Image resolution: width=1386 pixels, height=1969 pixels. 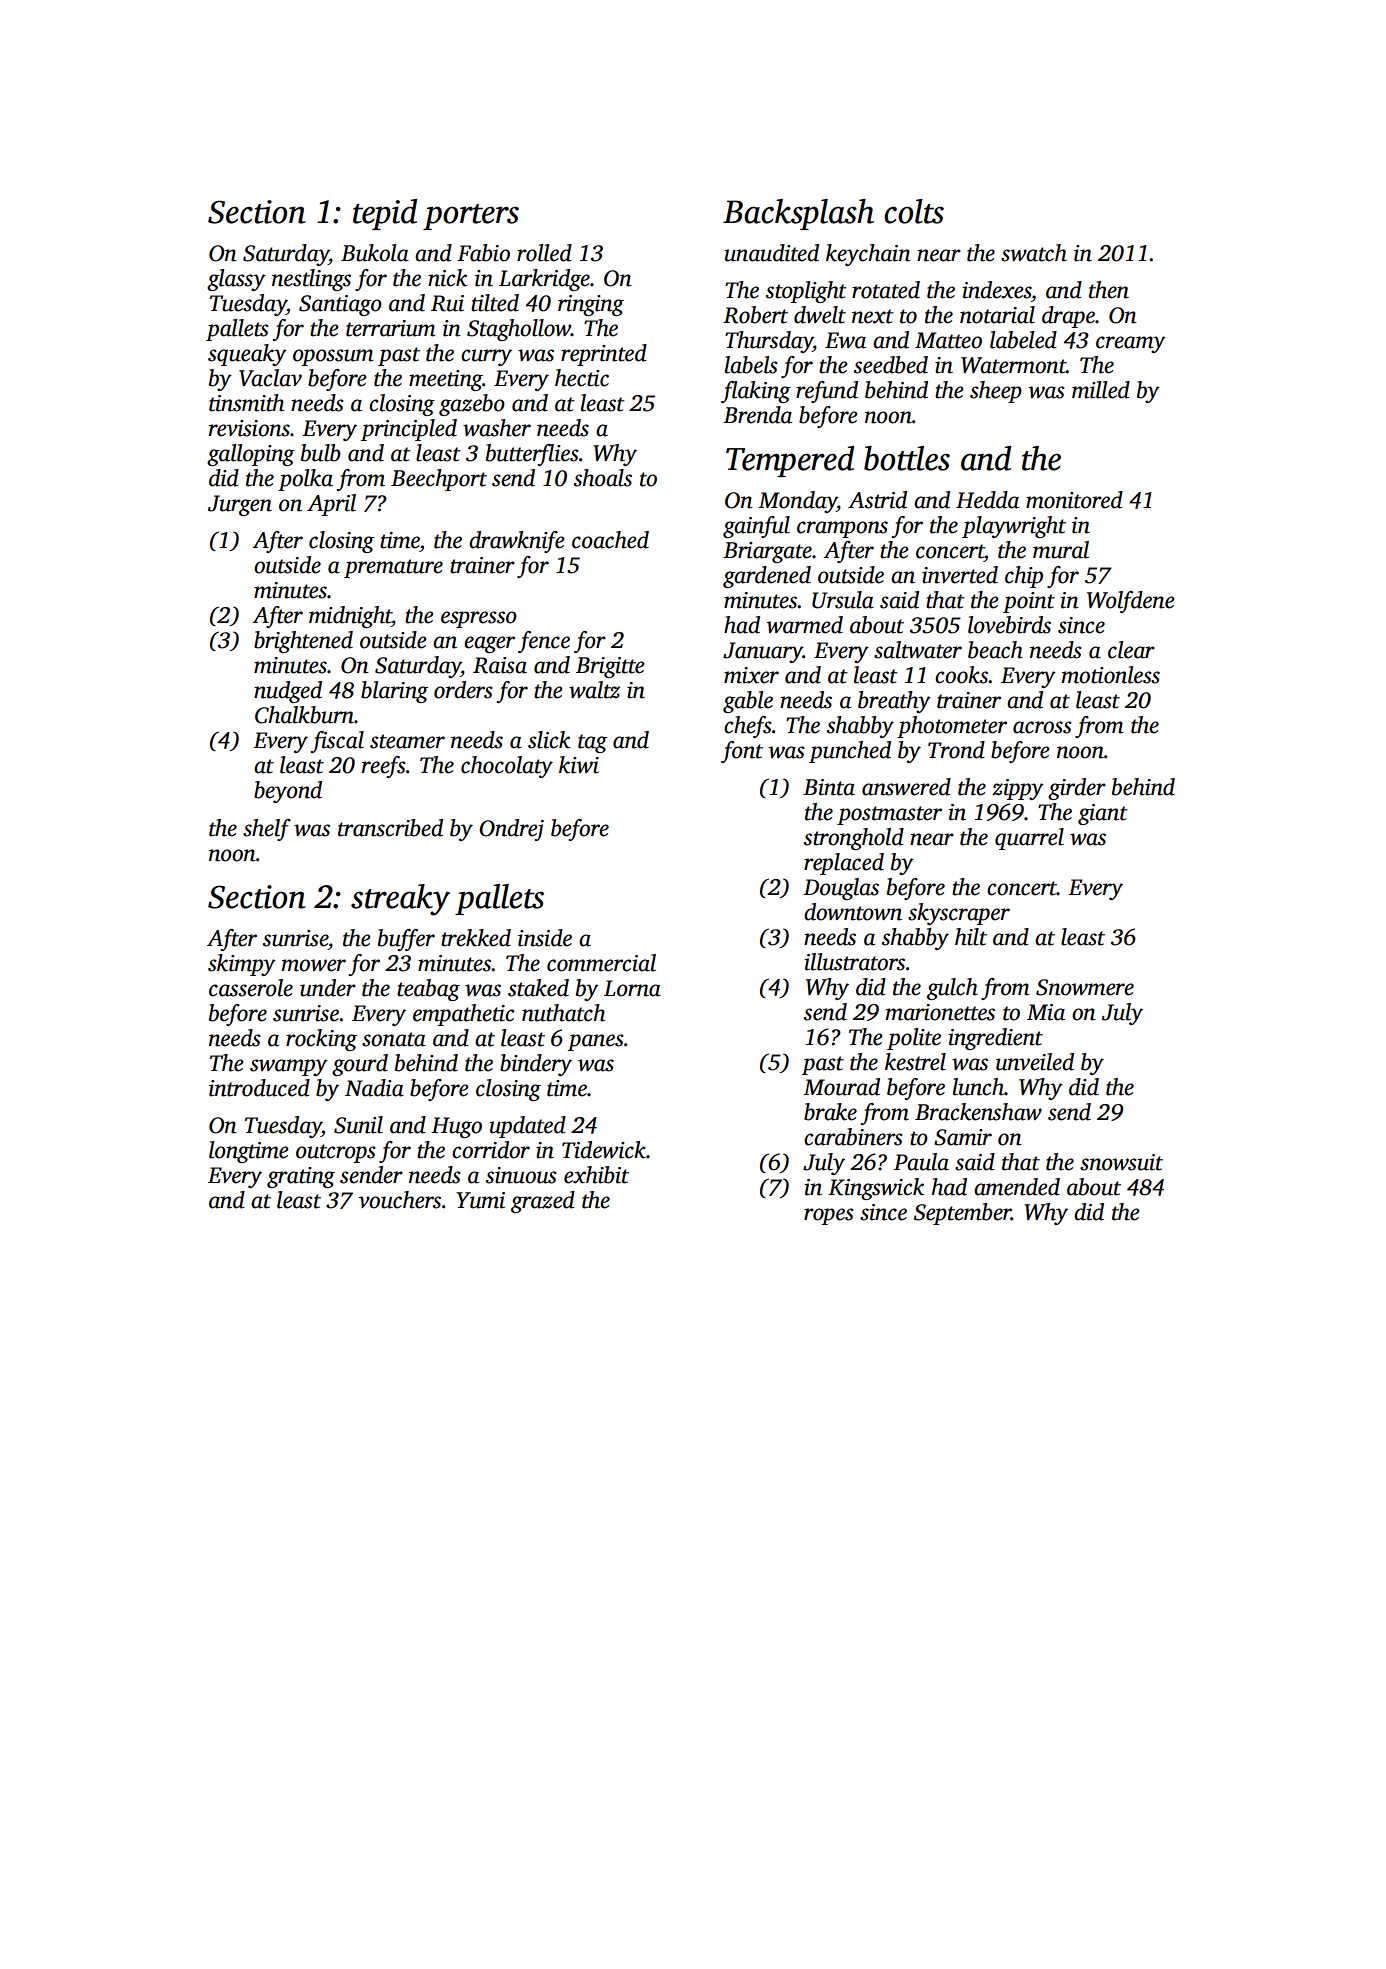 What do you see at coordinates (406, 940) in the screenshot?
I see `buffer` at bounding box center [406, 940].
